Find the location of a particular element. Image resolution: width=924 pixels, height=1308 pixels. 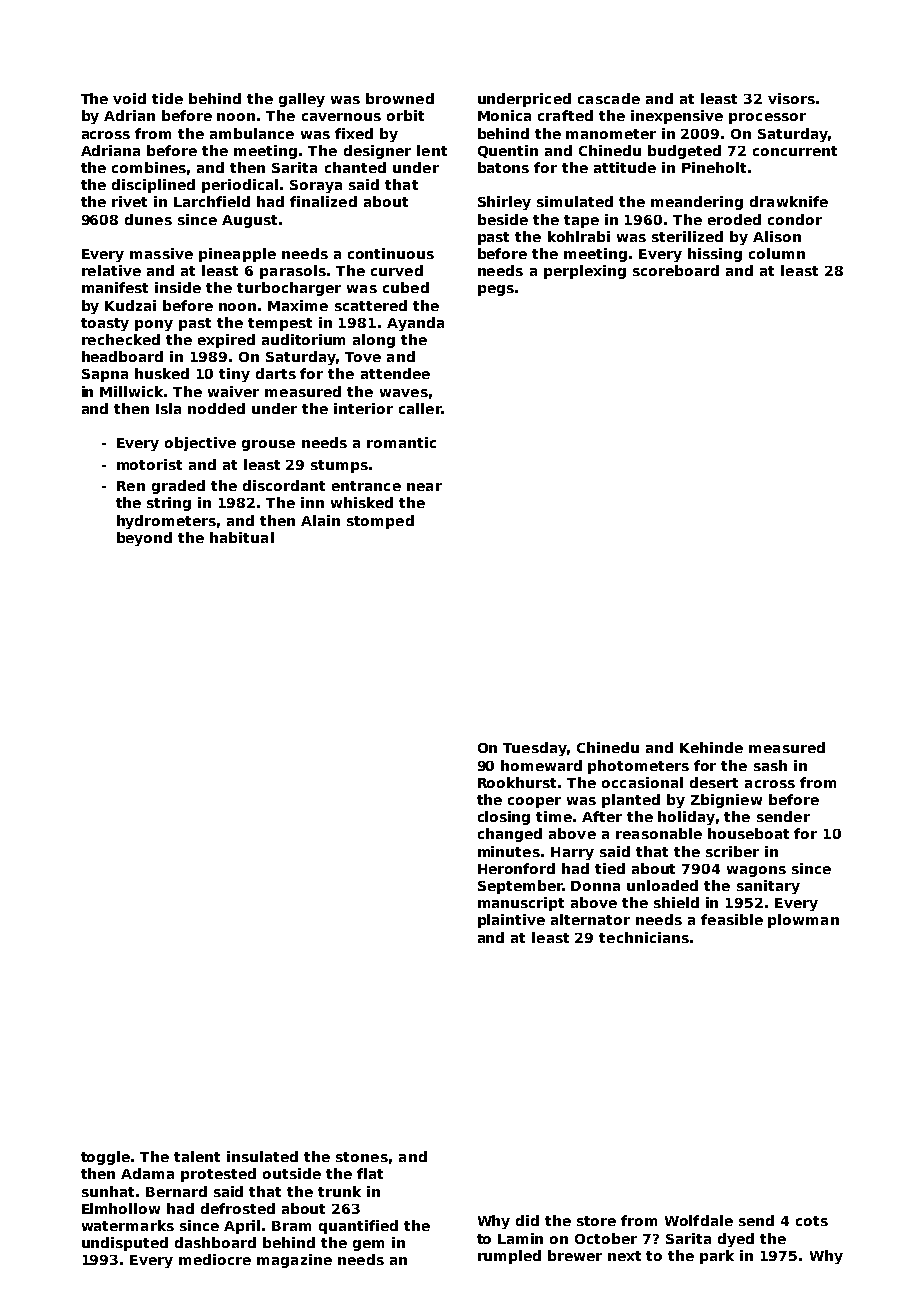

minutes is located at coordinates (509, 851).
